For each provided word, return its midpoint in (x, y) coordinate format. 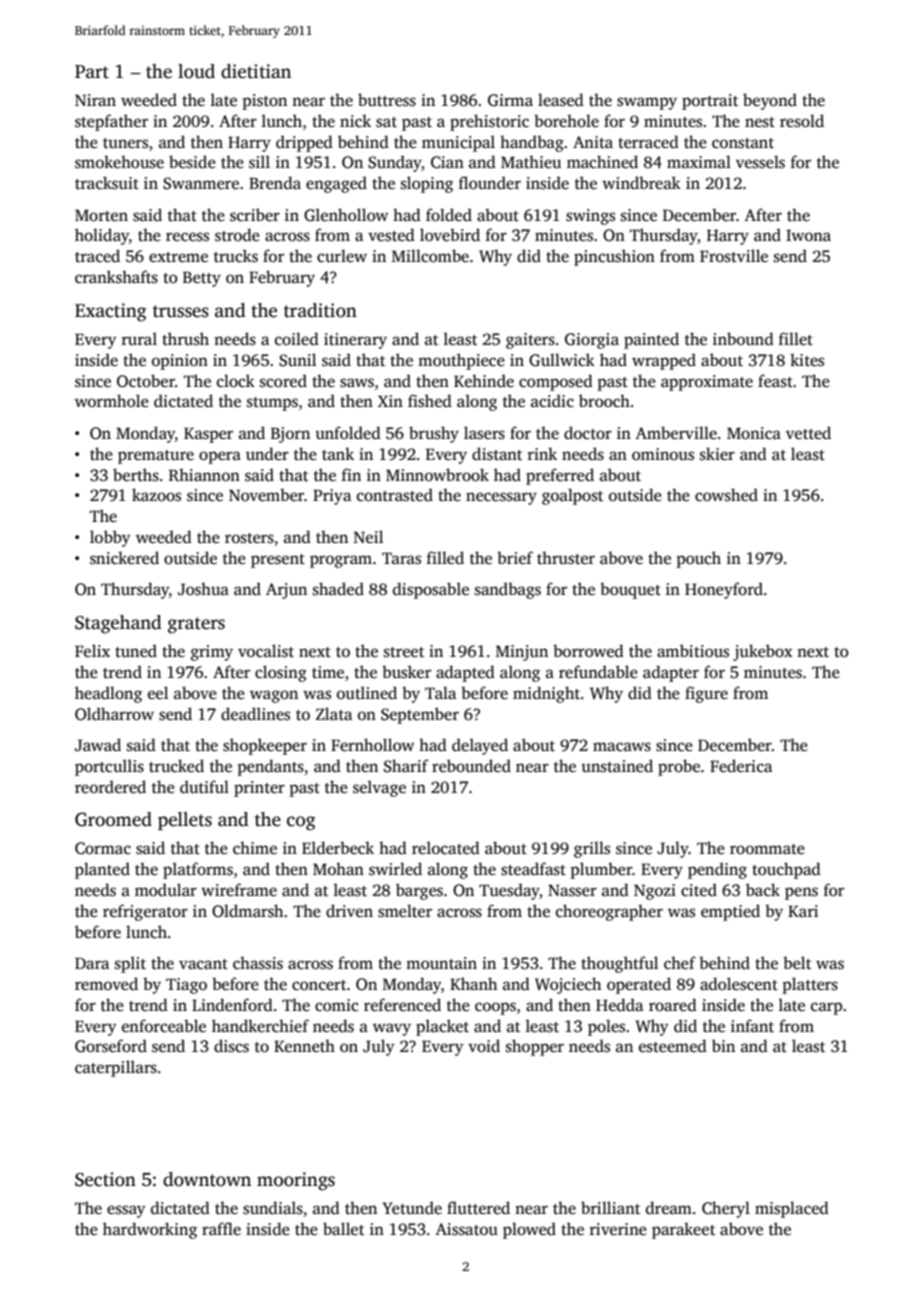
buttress (387, 100)
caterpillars (116, 1068)
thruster (566, 558)
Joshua (203, 589)
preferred (560, 476)
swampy (647, 103)
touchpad (786, 870)
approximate (707, 383)
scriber (255, 215)
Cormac (103, 848)
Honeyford (724, 590)
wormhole (112, 401)
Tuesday (509, 891)
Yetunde (412, 1208)
